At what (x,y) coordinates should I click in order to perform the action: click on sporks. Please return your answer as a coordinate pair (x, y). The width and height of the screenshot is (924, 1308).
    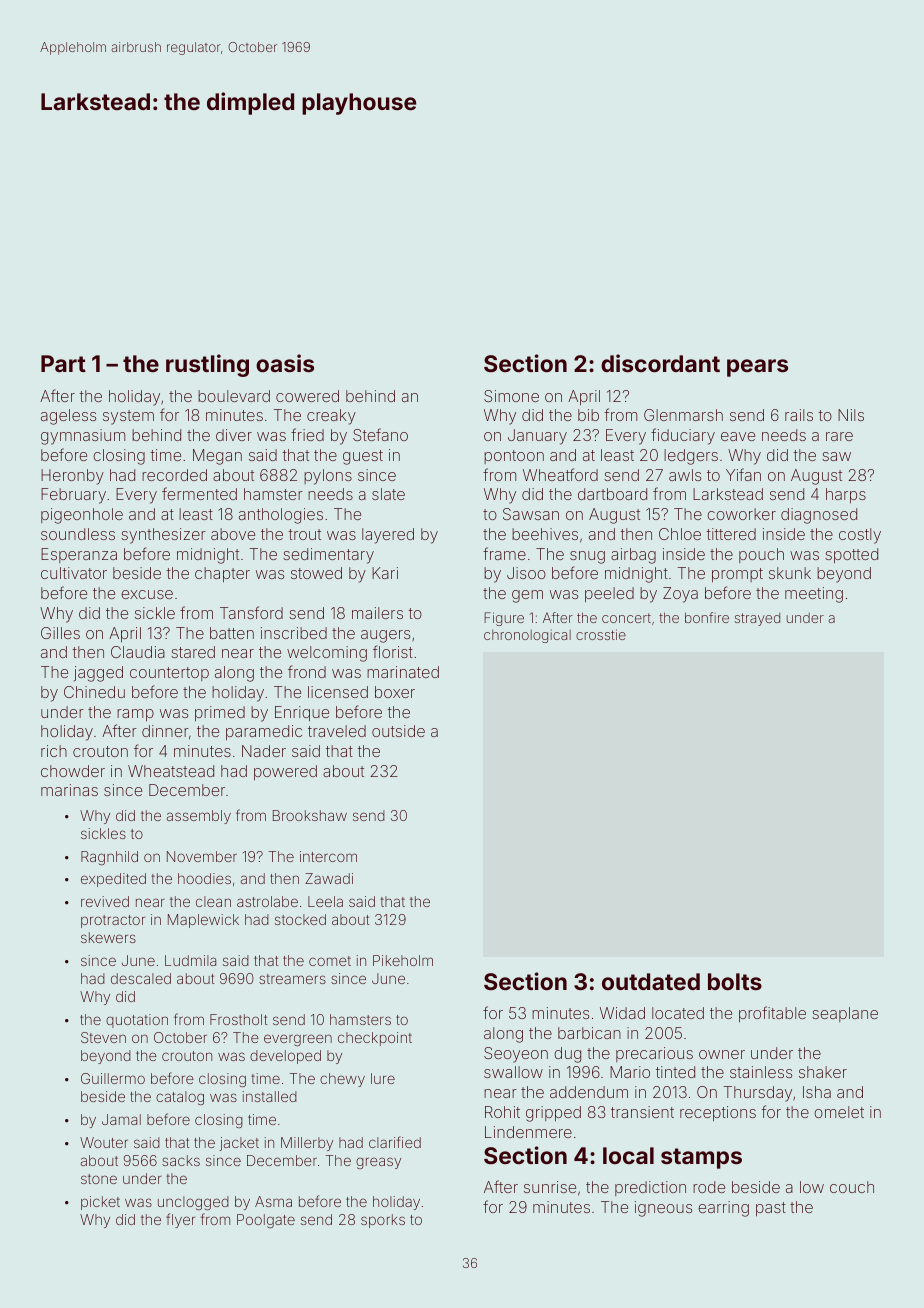
    Looking at the image, I should click on (383, 1221).
